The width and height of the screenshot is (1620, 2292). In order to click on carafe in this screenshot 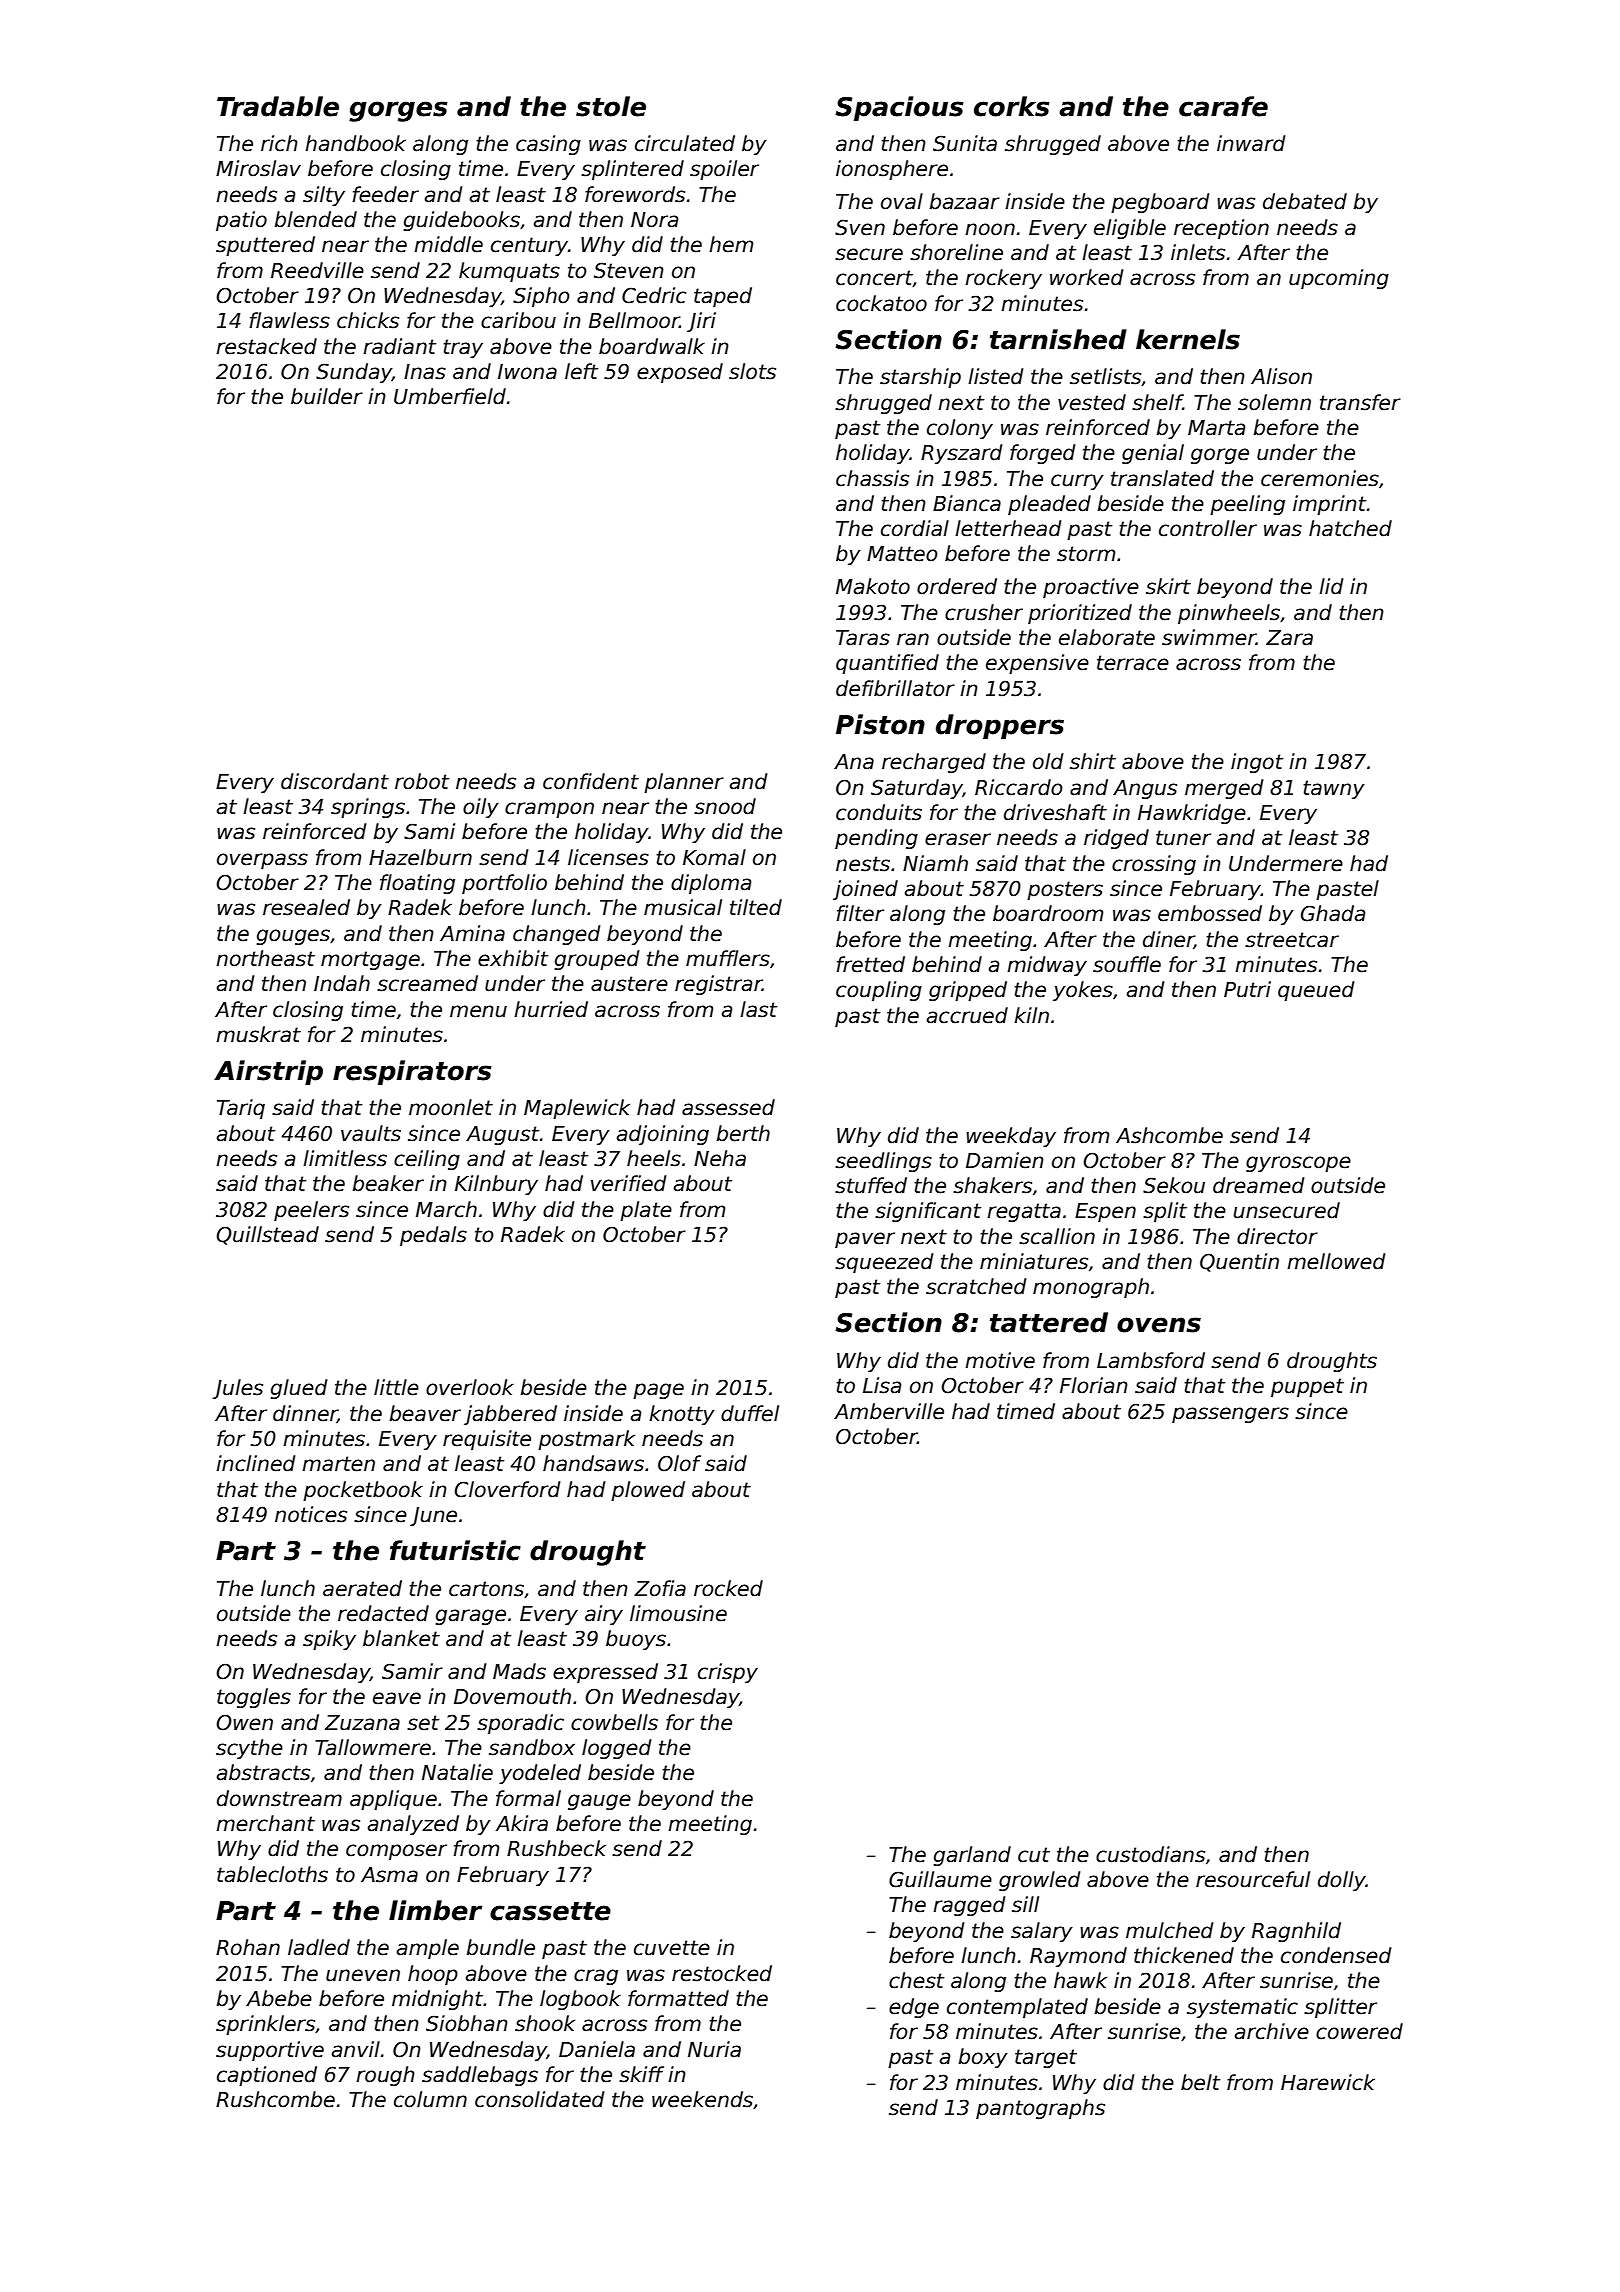, I will do `click(1223, 106)`.
